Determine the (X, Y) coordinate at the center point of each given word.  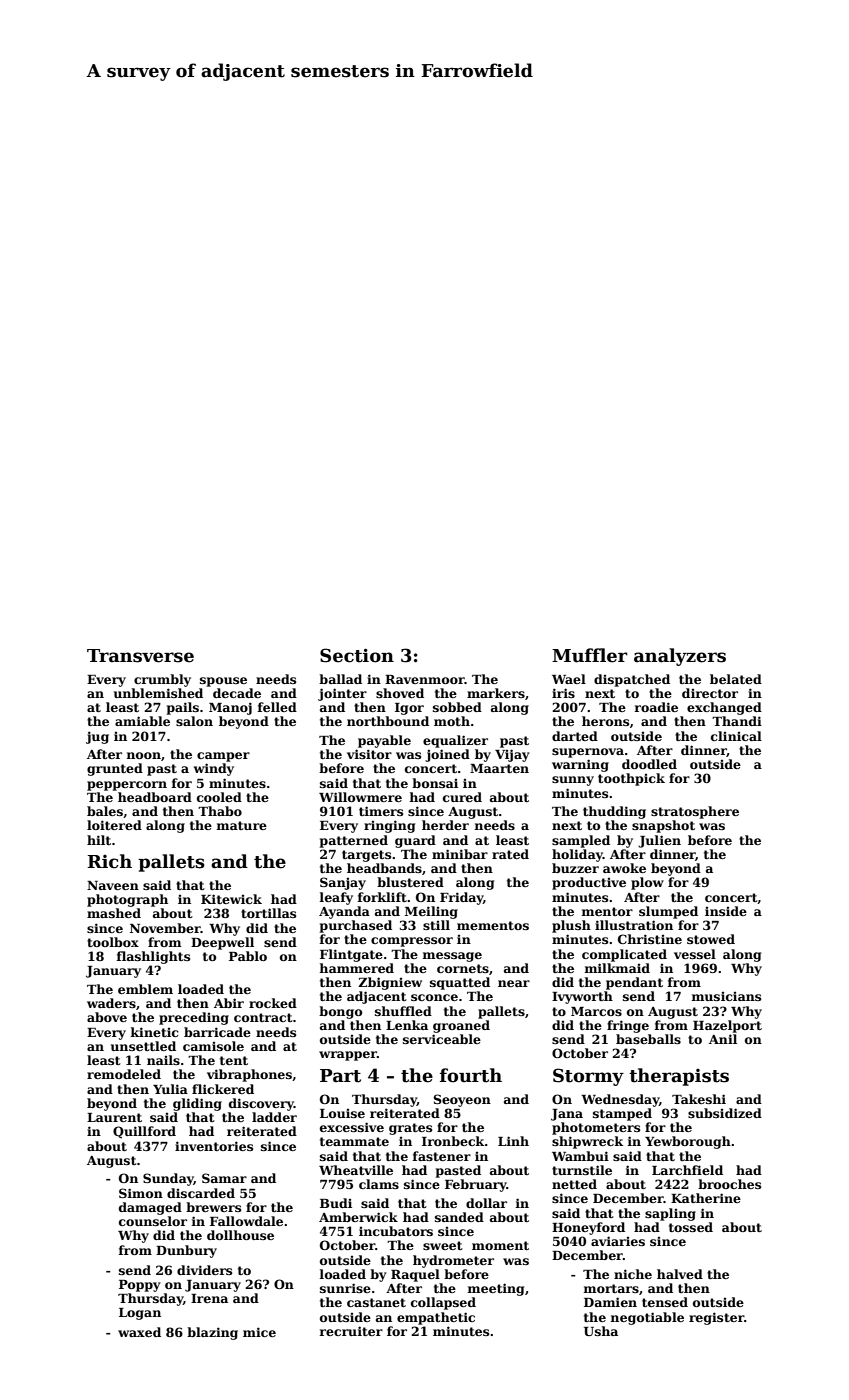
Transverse (140, 656)
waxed (139, 1332)
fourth (471, 1075)
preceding (194, 1018)
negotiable (647, 1318)
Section (357, 655)
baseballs (648, 1039)
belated (736, 679)
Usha (601, 1331)
